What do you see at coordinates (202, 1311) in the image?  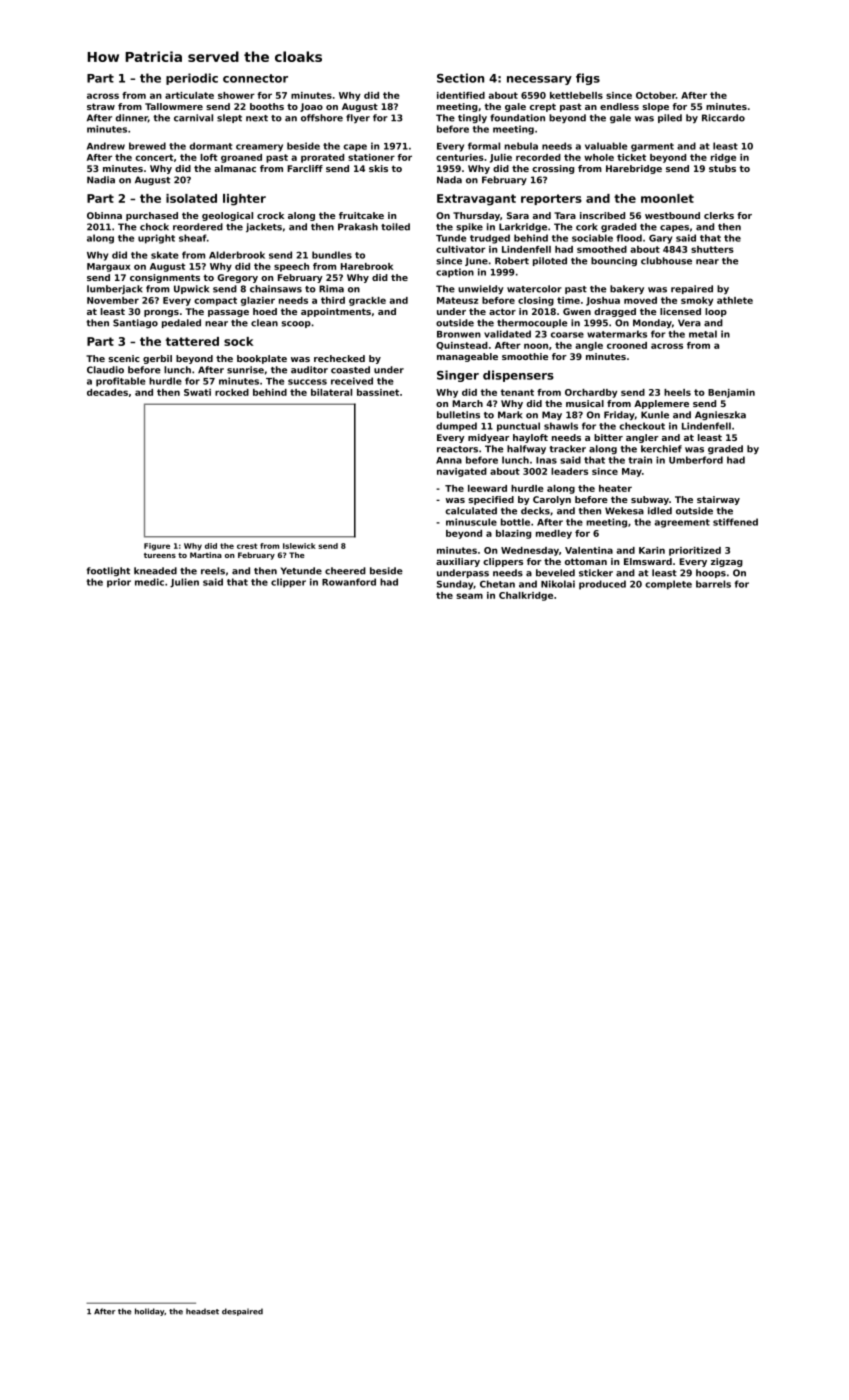 I see `headset` at bounding box center [202, 1311].
